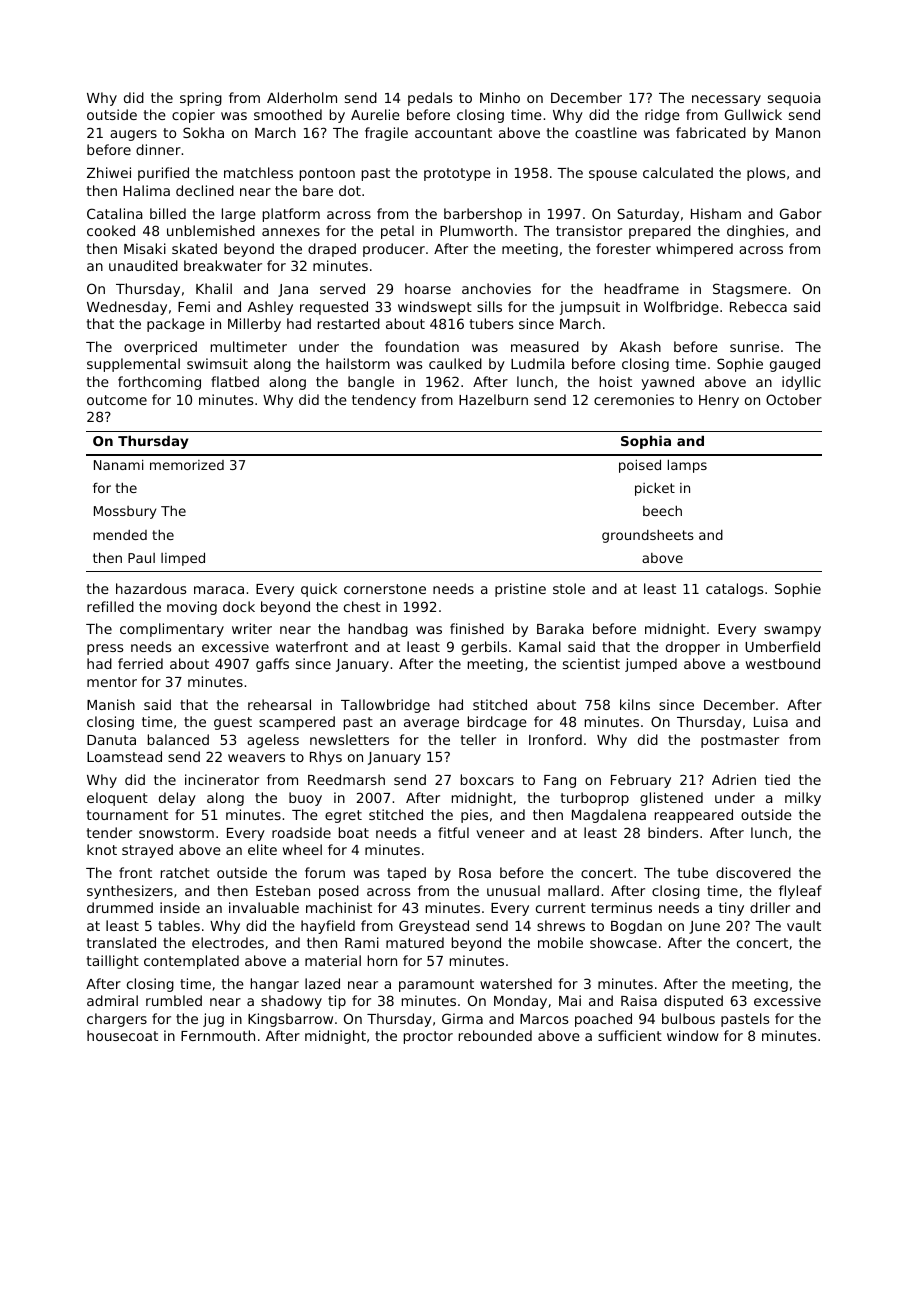 The image size is (908, 1316). I want to click on gerbils, so click(484, 648).
